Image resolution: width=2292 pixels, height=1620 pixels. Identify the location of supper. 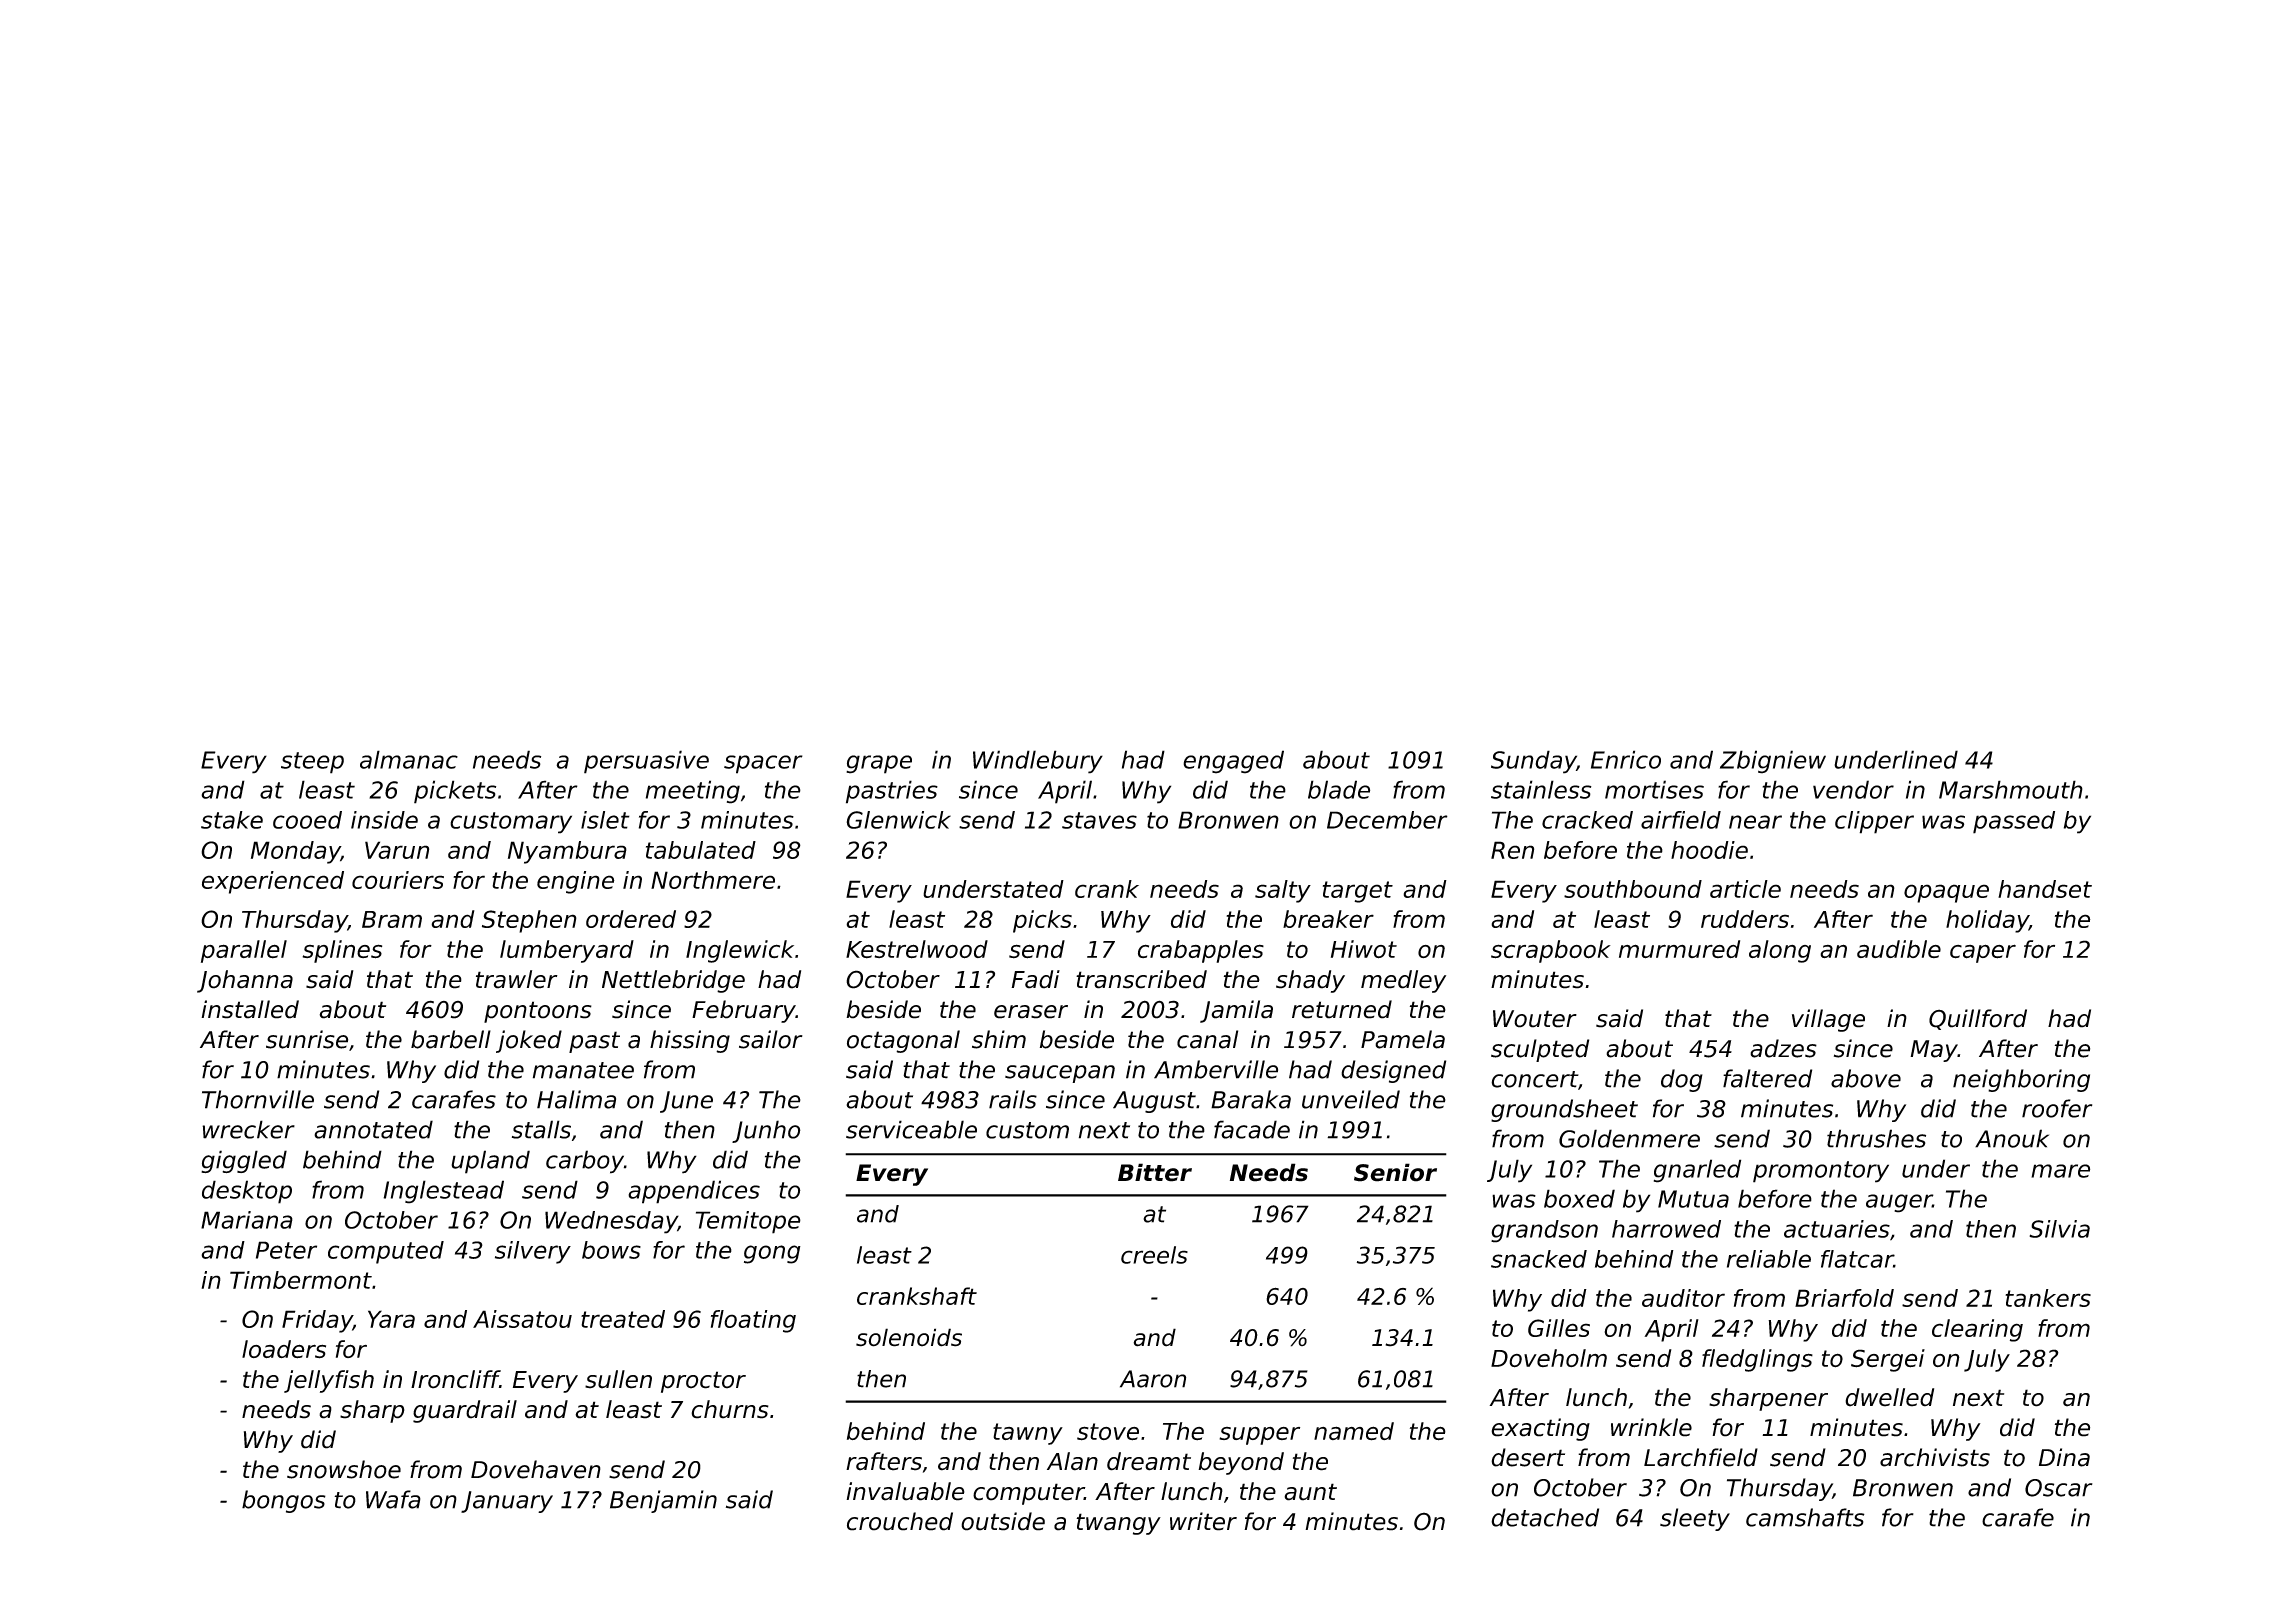
(1259, 1435).
